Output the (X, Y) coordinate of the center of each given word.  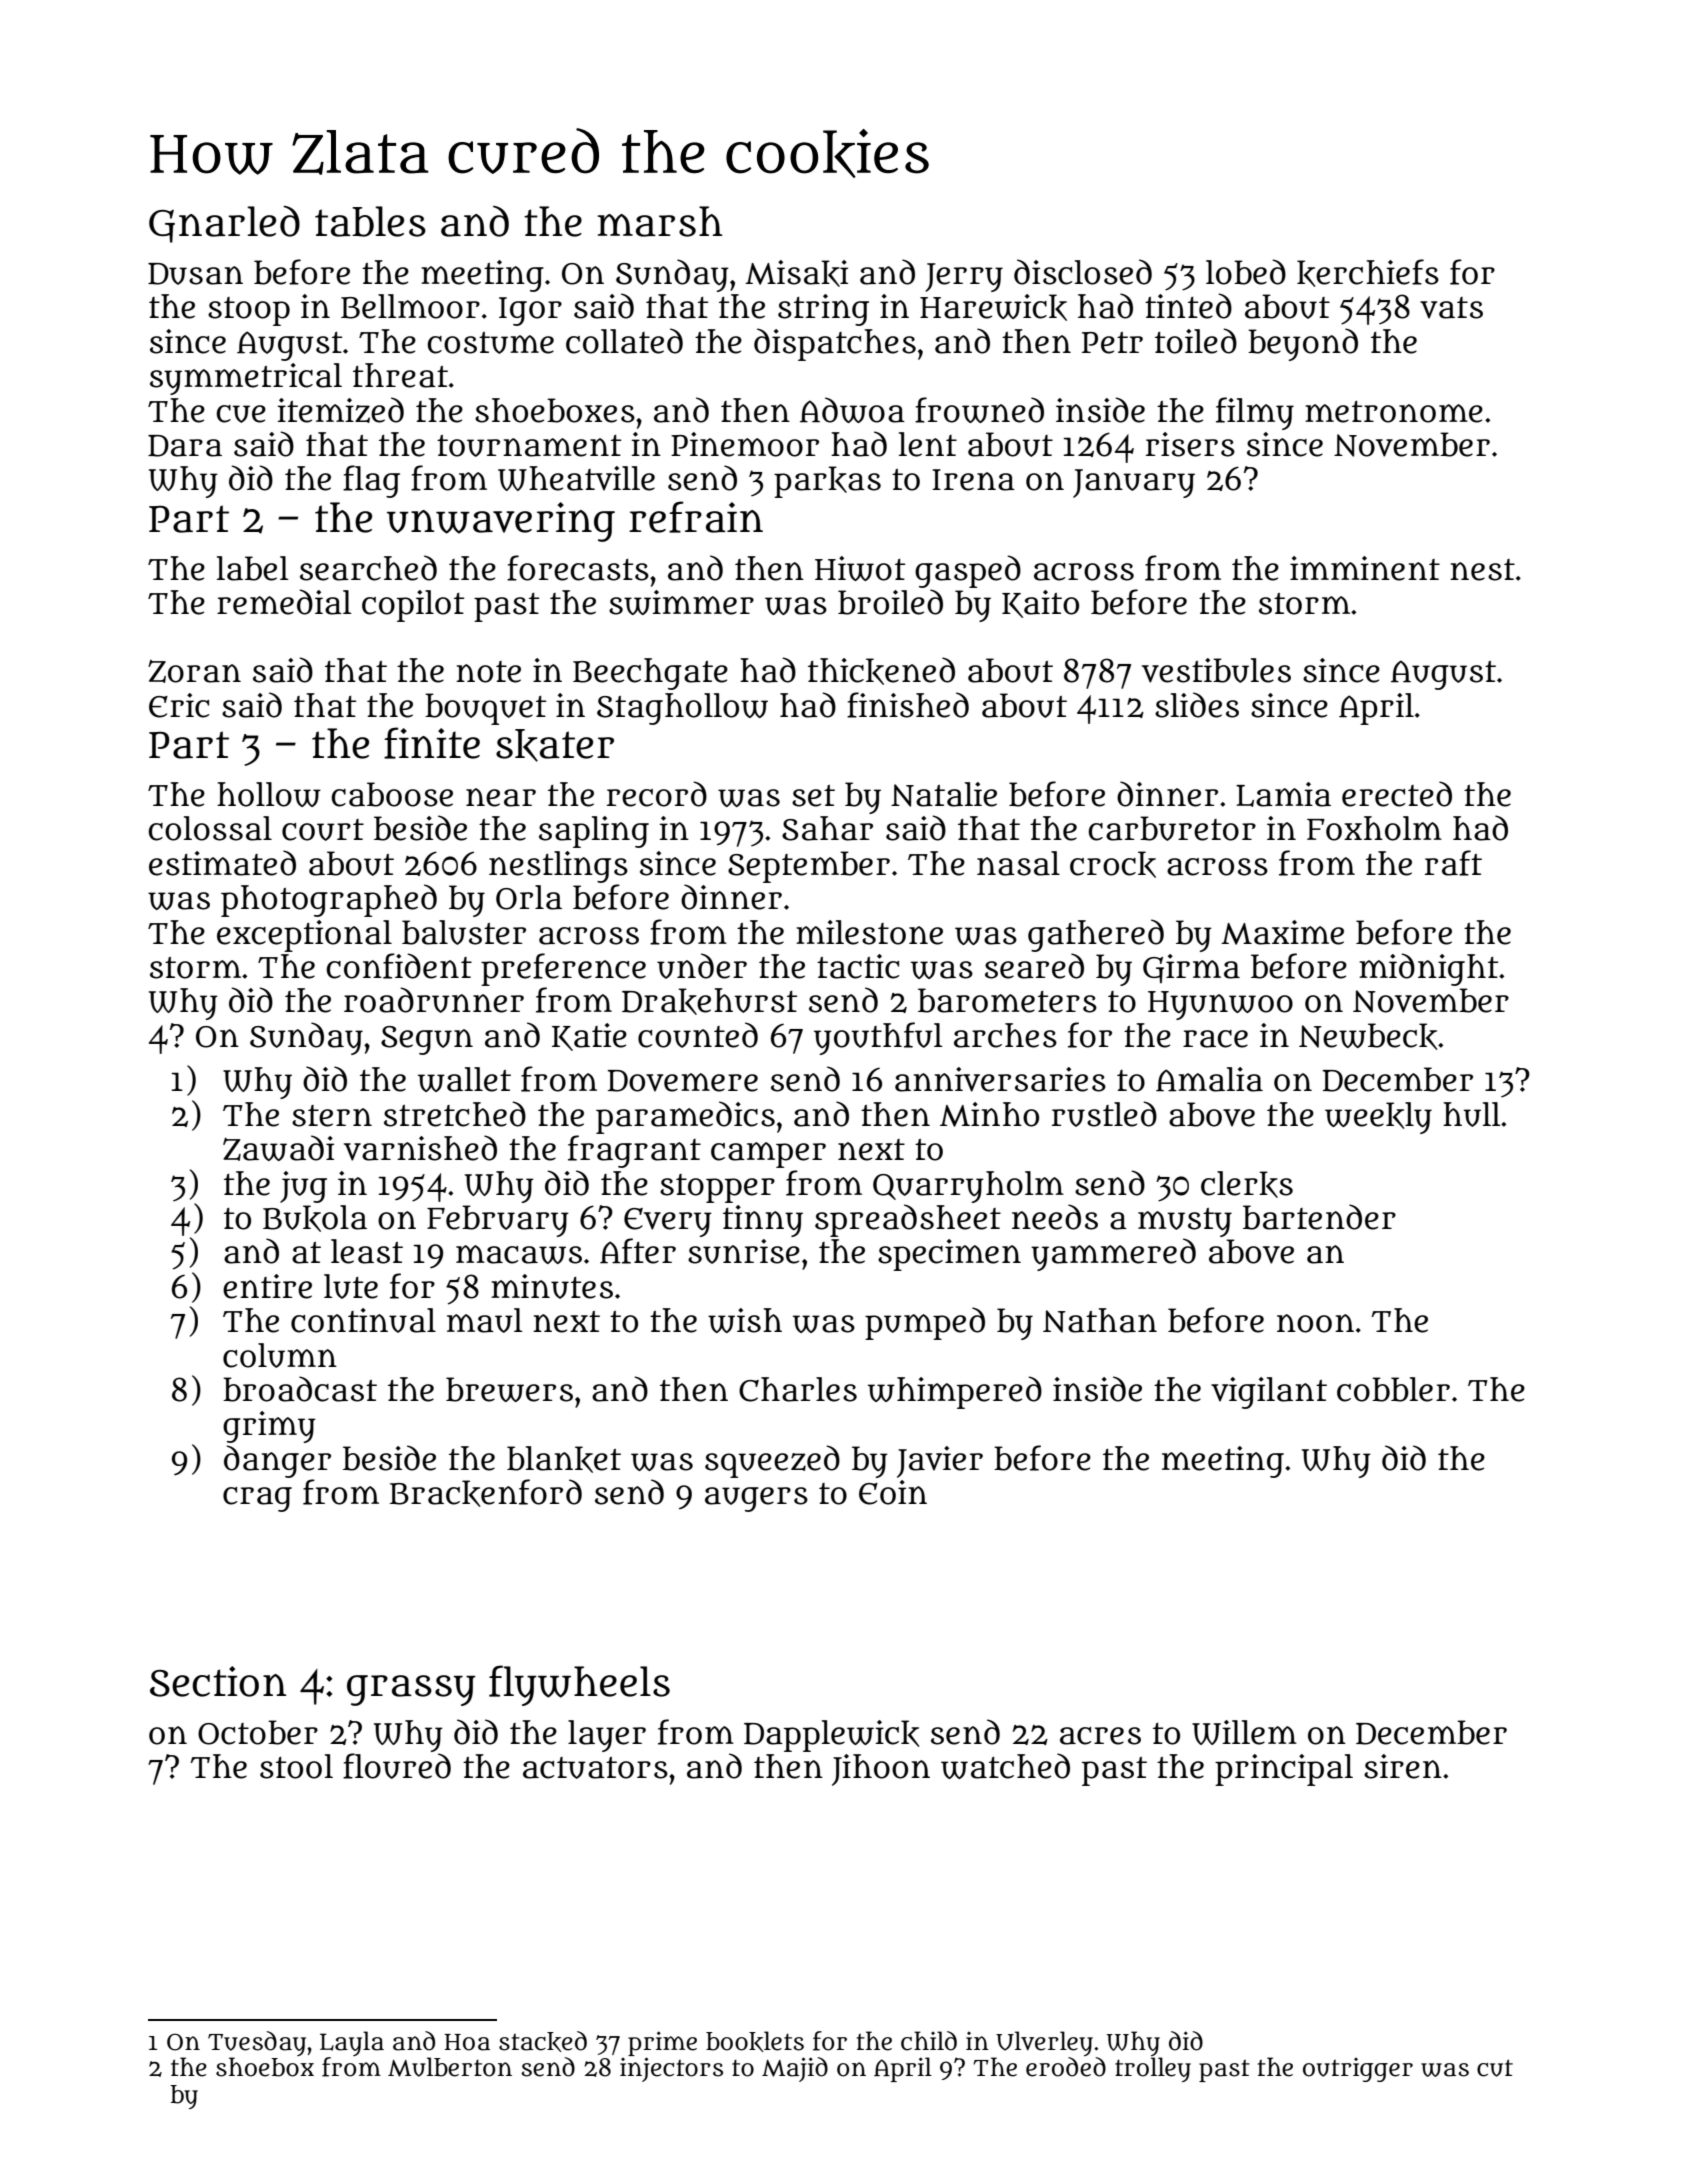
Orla (529, 897)
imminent (1365, 568)
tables (370, 221)
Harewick (993, 307)
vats (1451, 308)
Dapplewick (831, 1736)
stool (296, 1766)
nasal (1018, 863)
